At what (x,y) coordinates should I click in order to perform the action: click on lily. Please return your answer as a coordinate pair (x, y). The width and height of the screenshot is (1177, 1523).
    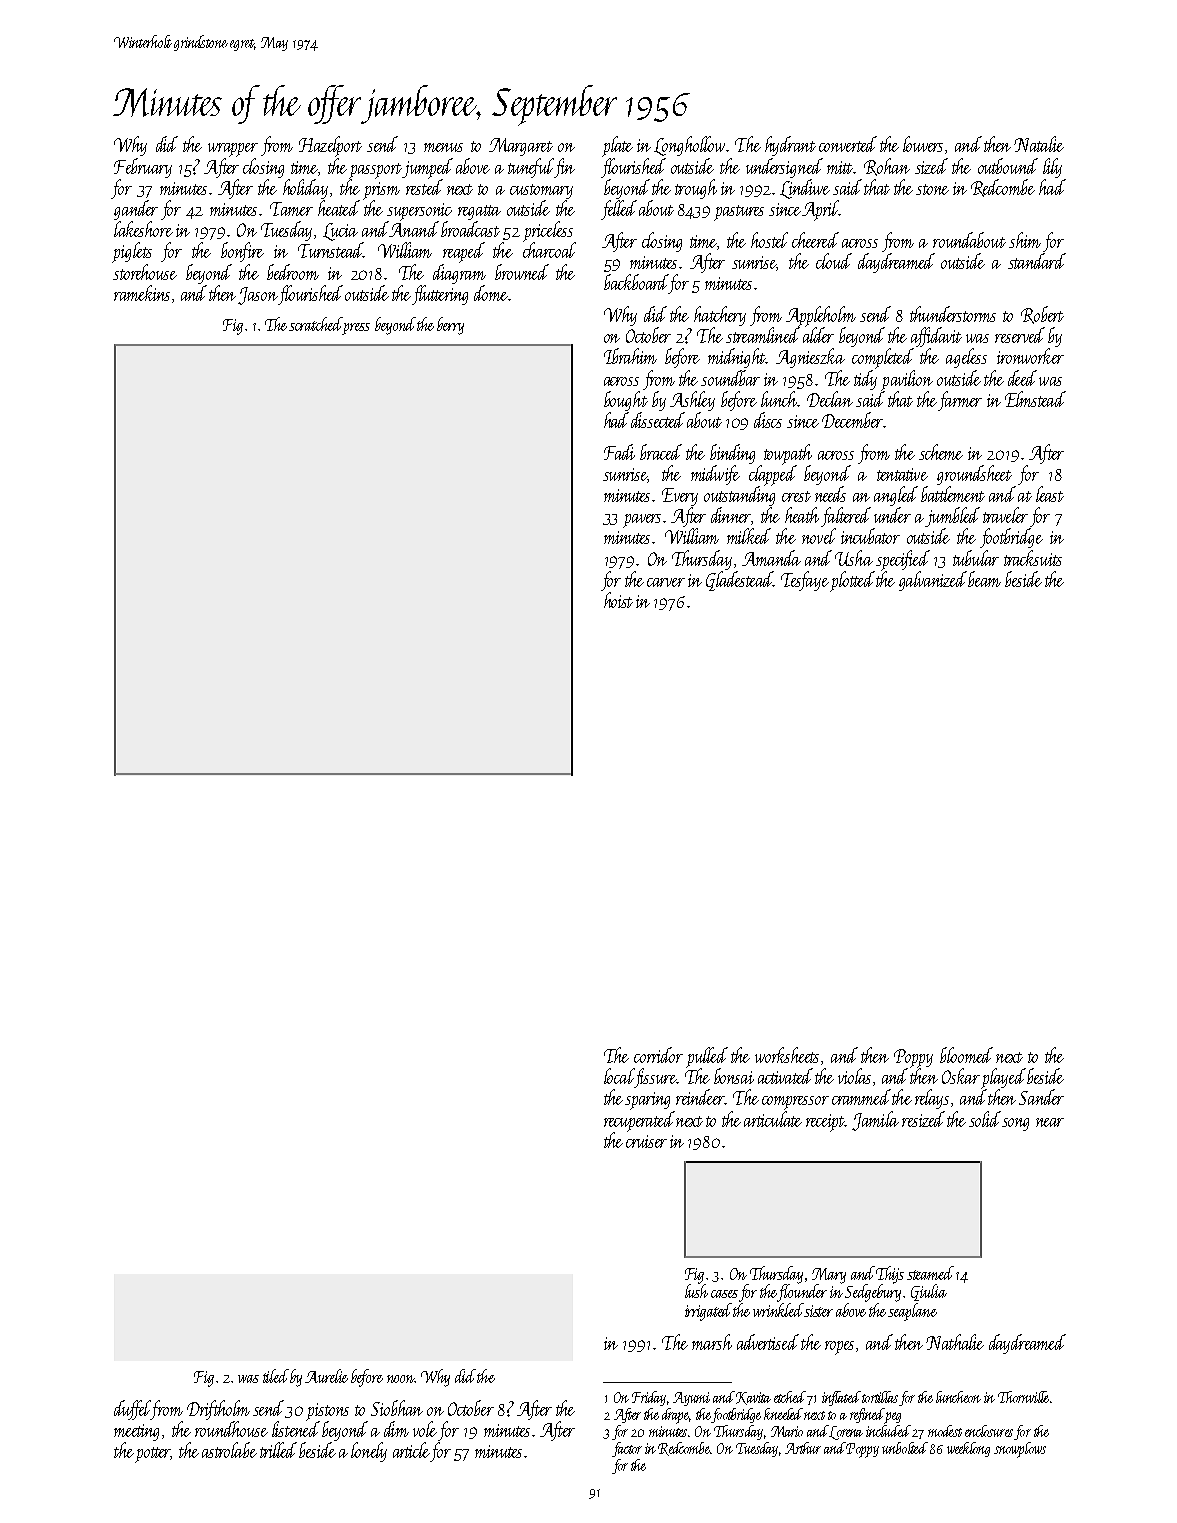
    Looking at the image, I should click on (1052, 168).
